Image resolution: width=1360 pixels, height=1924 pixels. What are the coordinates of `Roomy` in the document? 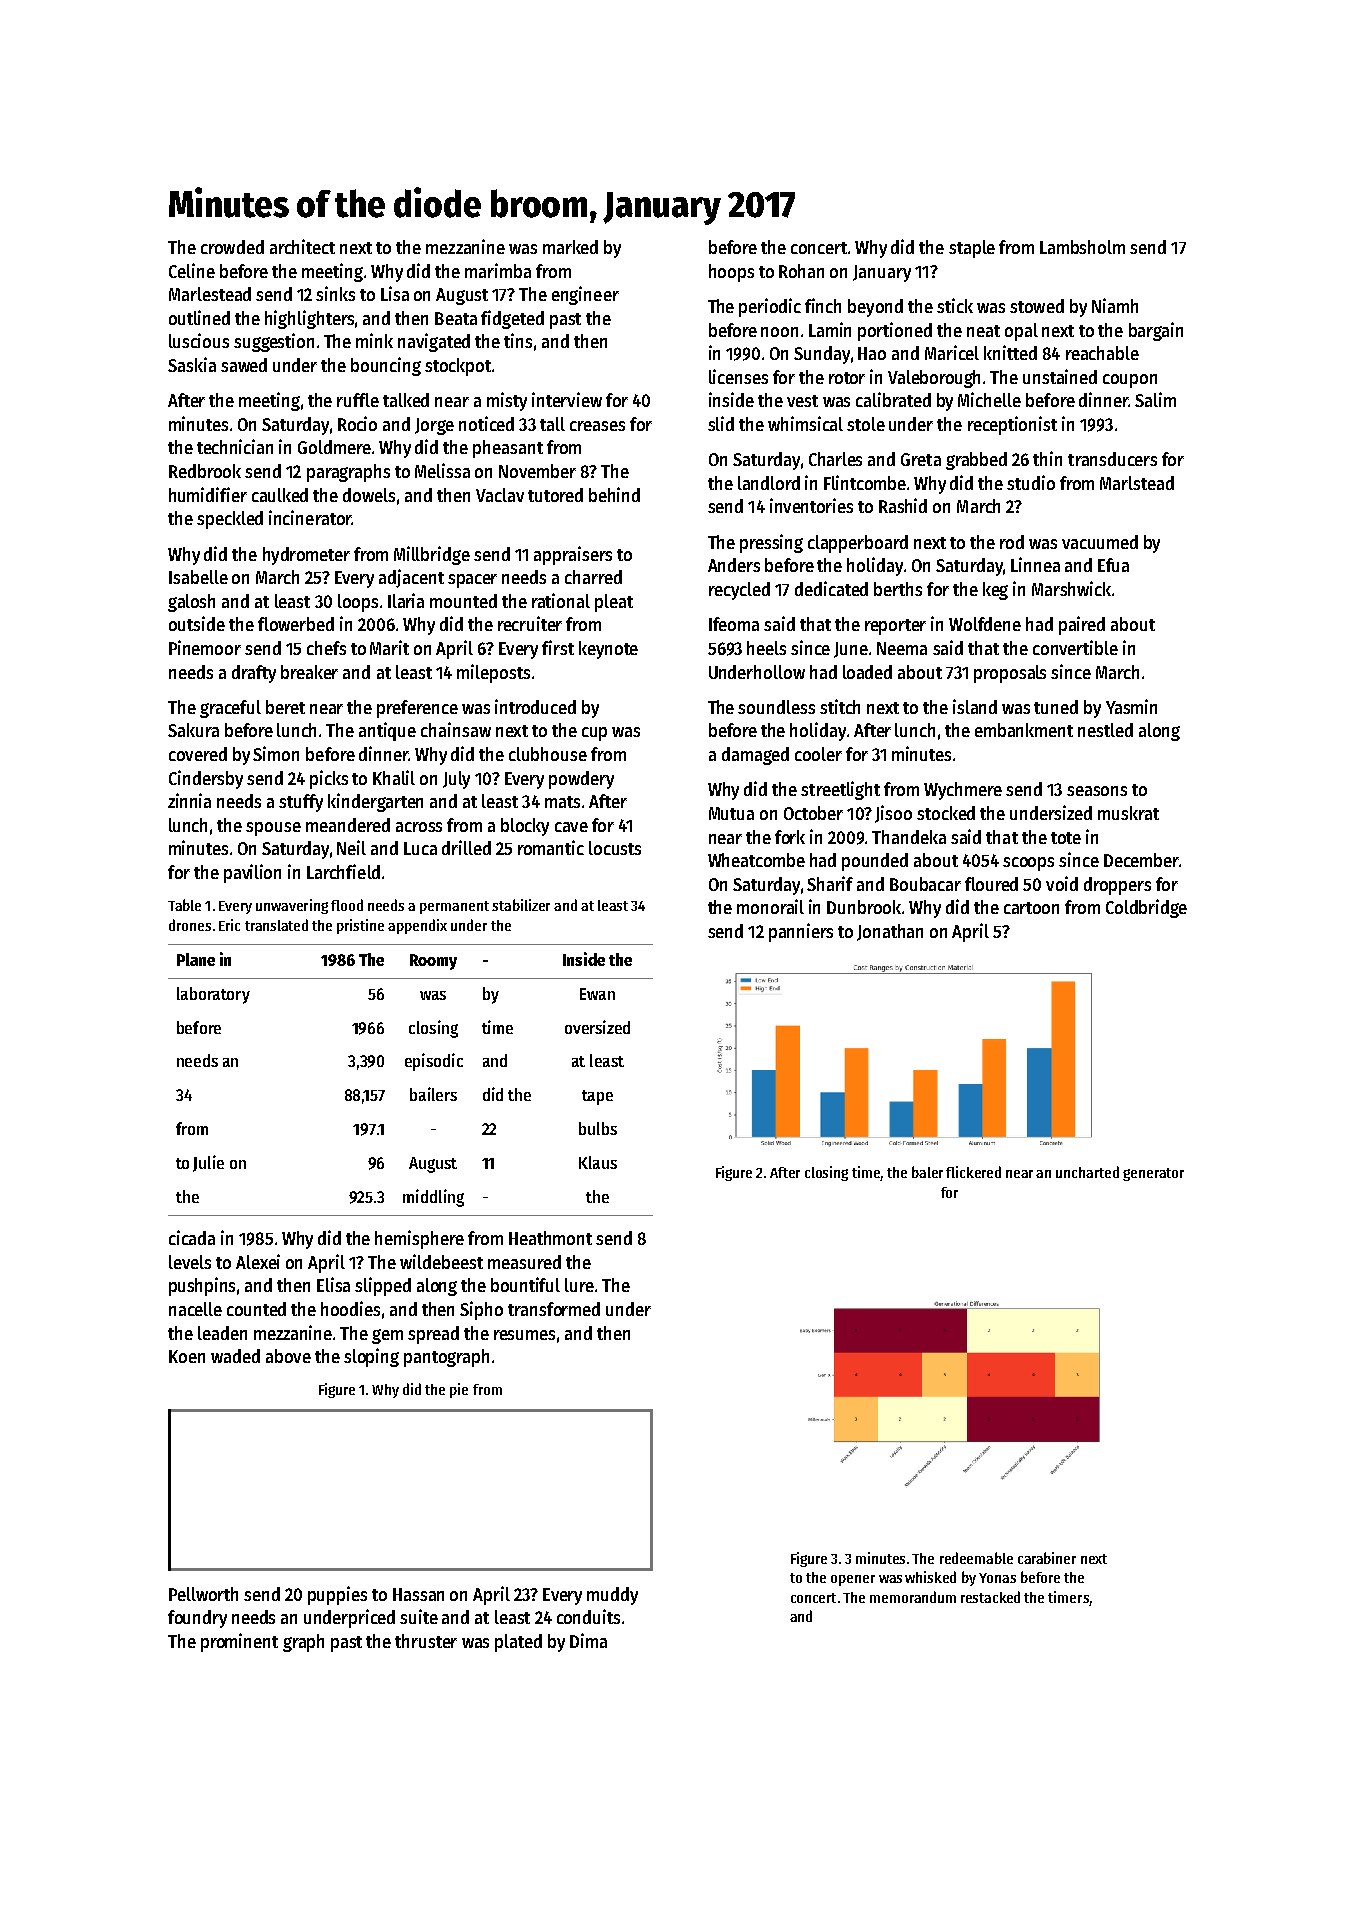 It's located at (433, 962).
